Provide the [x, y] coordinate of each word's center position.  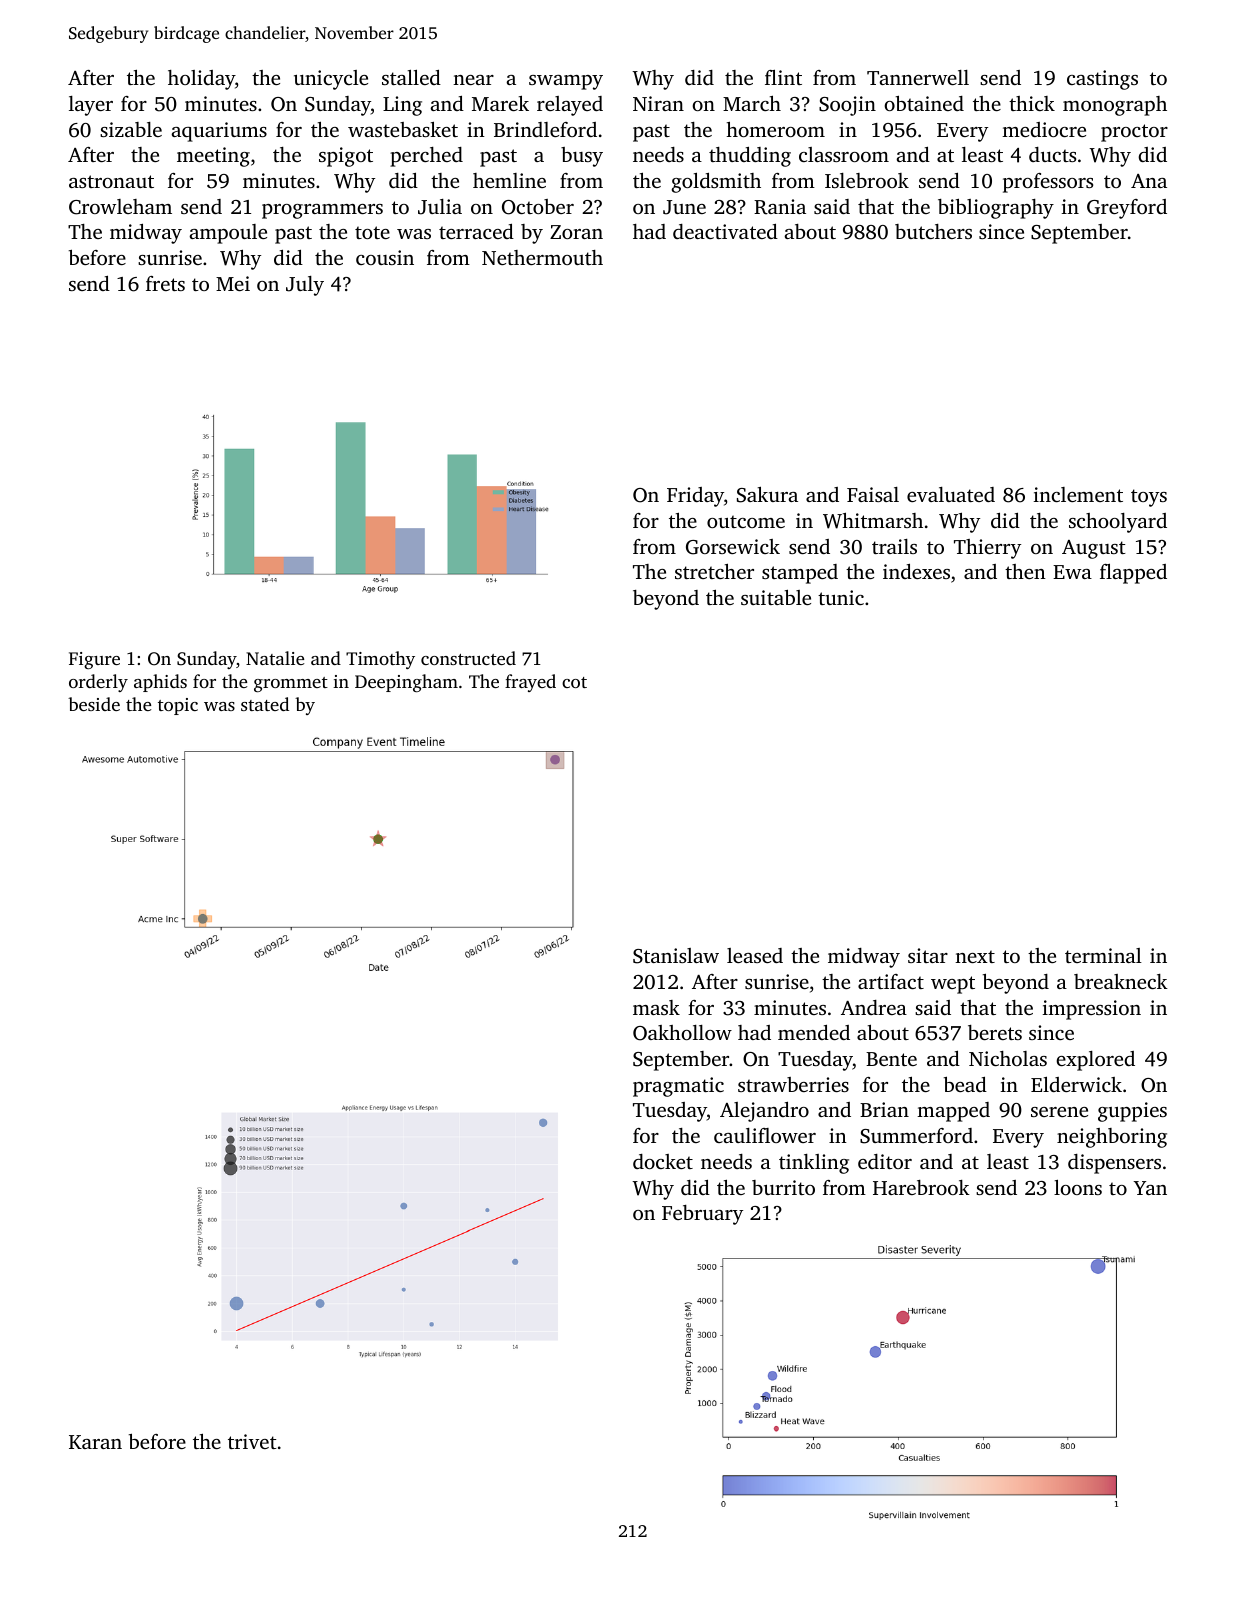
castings [1102, 80]
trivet [252, 1441]
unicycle [331, 80]
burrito [783, 1187]
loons [1078, 1187]
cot [574, 682]
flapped [1133, 574]
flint [783, 77]
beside [94, 704]
